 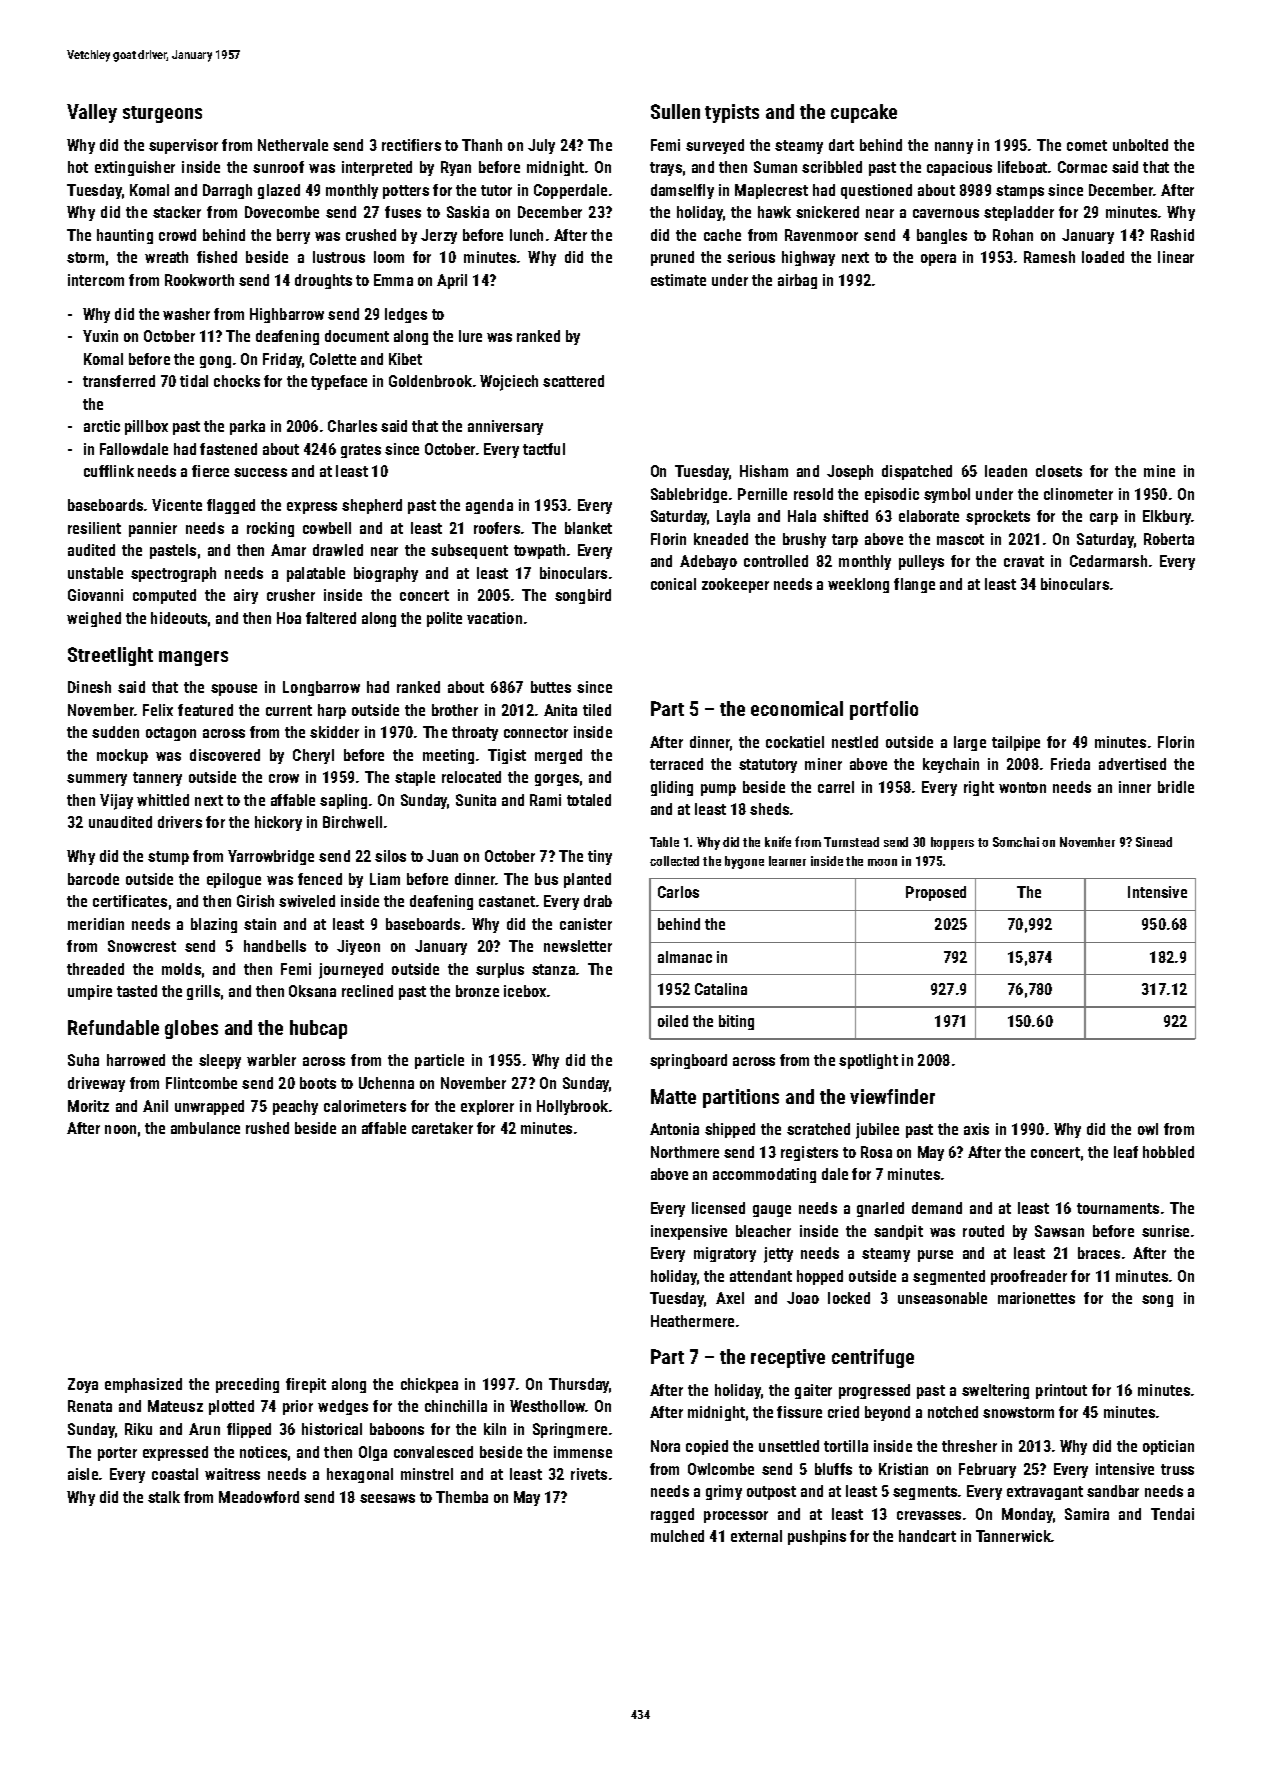 What do you see at coordinates (387, 1498) in the document?
I see `seesaws` at bounding box center [387, 1498].
